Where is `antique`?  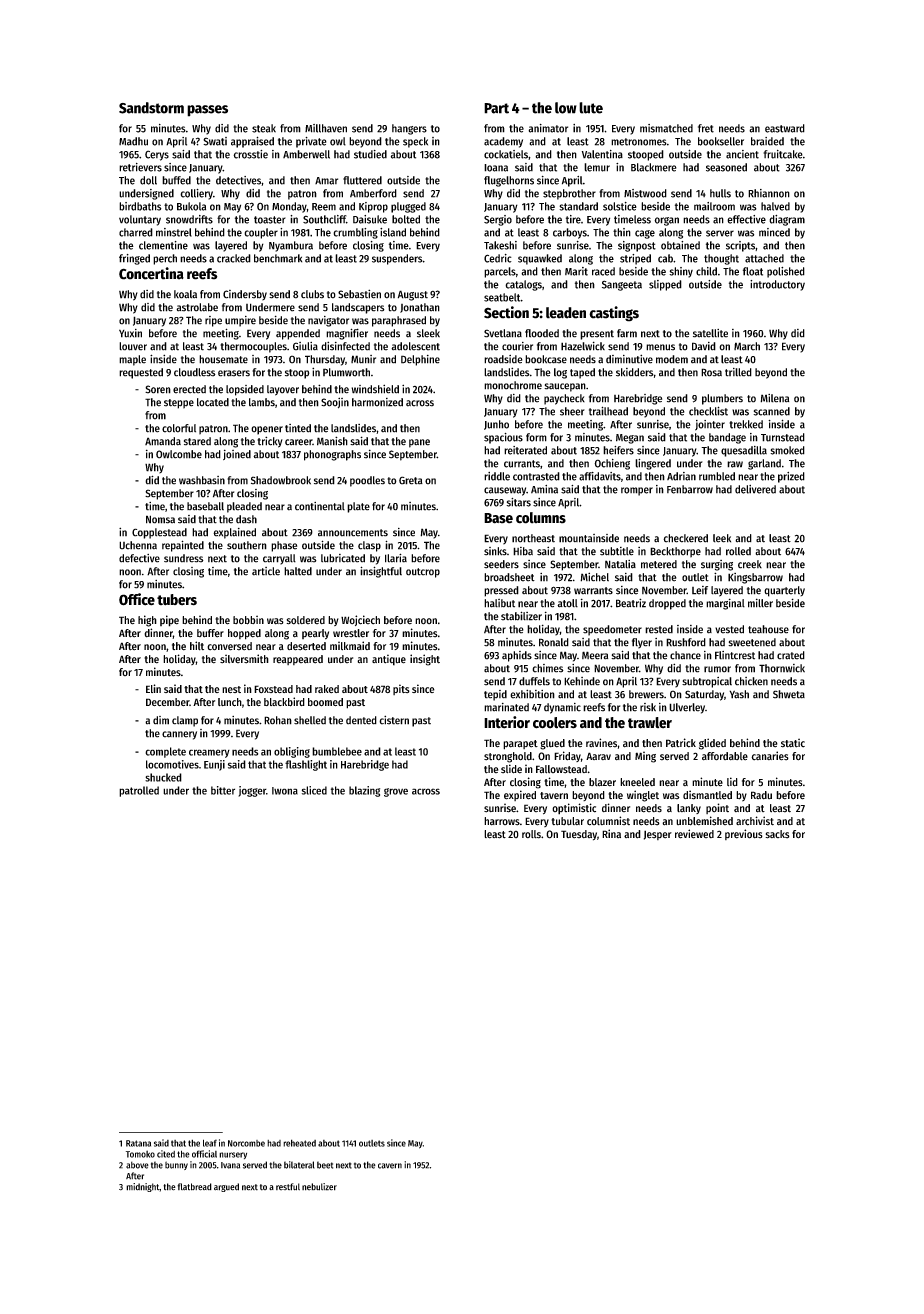 antique is located at coordinates (389, 660).
